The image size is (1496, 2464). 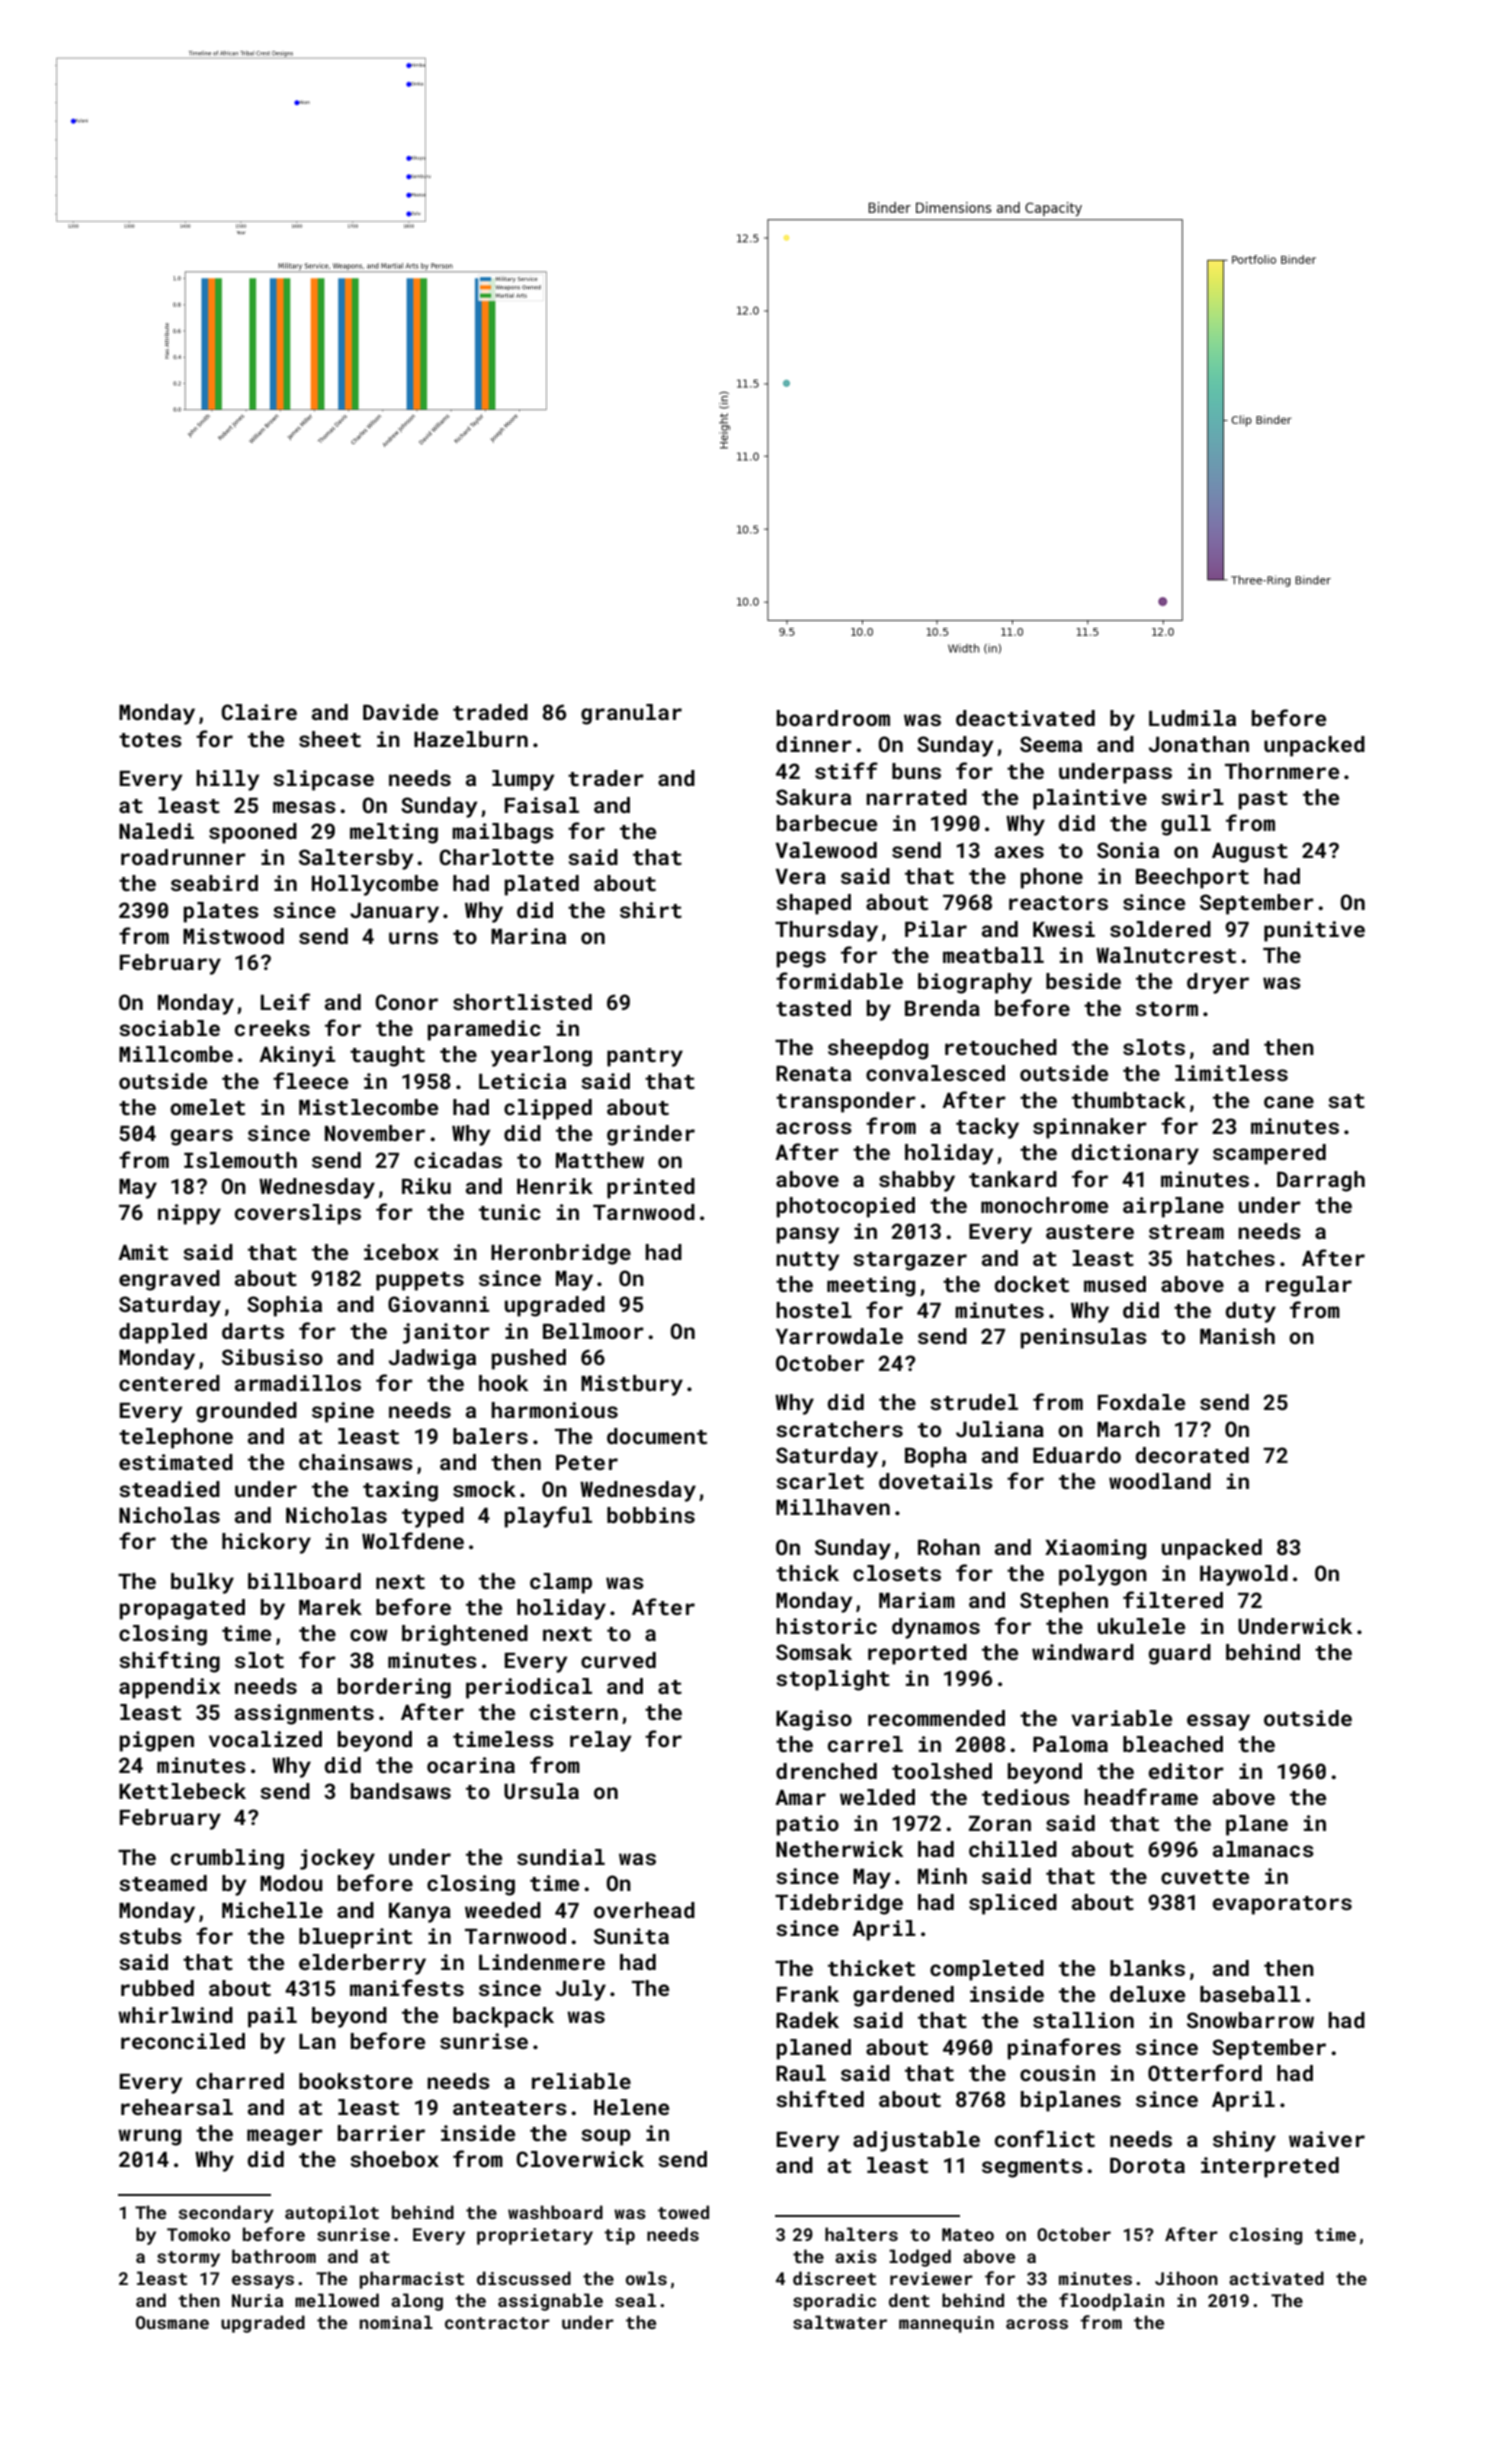 What do you see at coordinates (946, 2324) in the image?
I see `mannequin` at bounding box center [946, 2324].
